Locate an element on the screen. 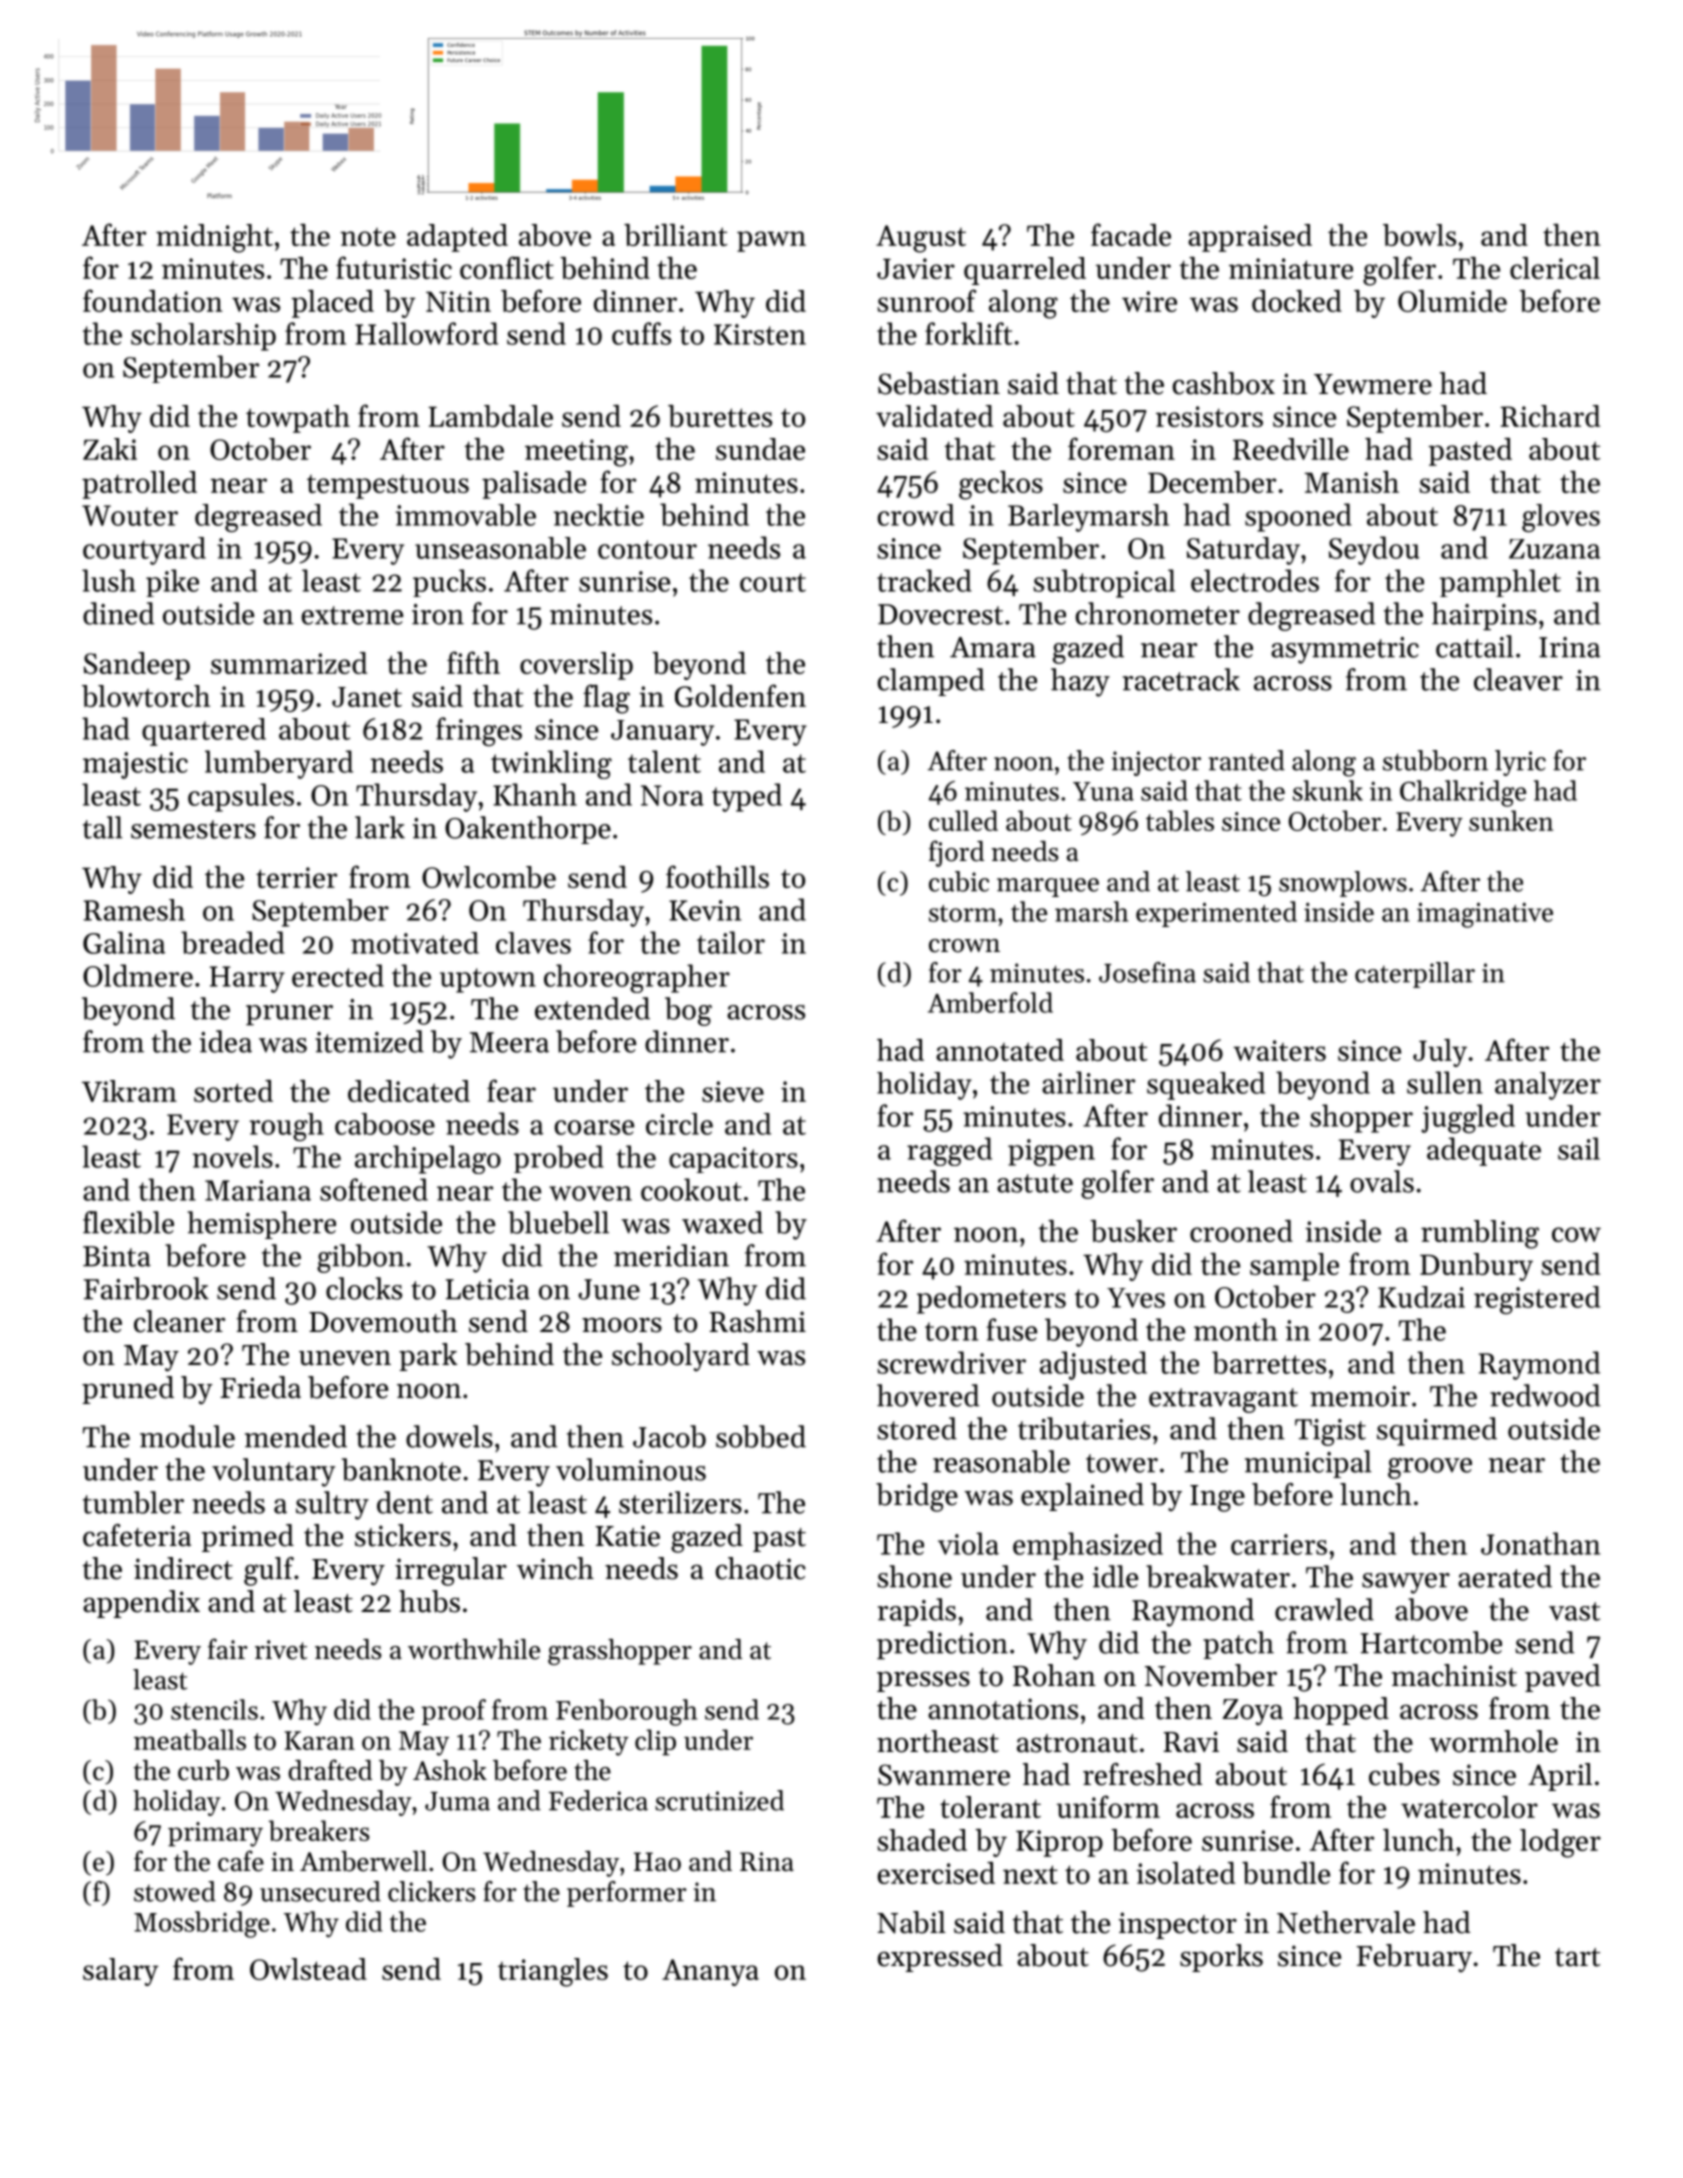  Mariana is located at coordinates (258, 1190).
